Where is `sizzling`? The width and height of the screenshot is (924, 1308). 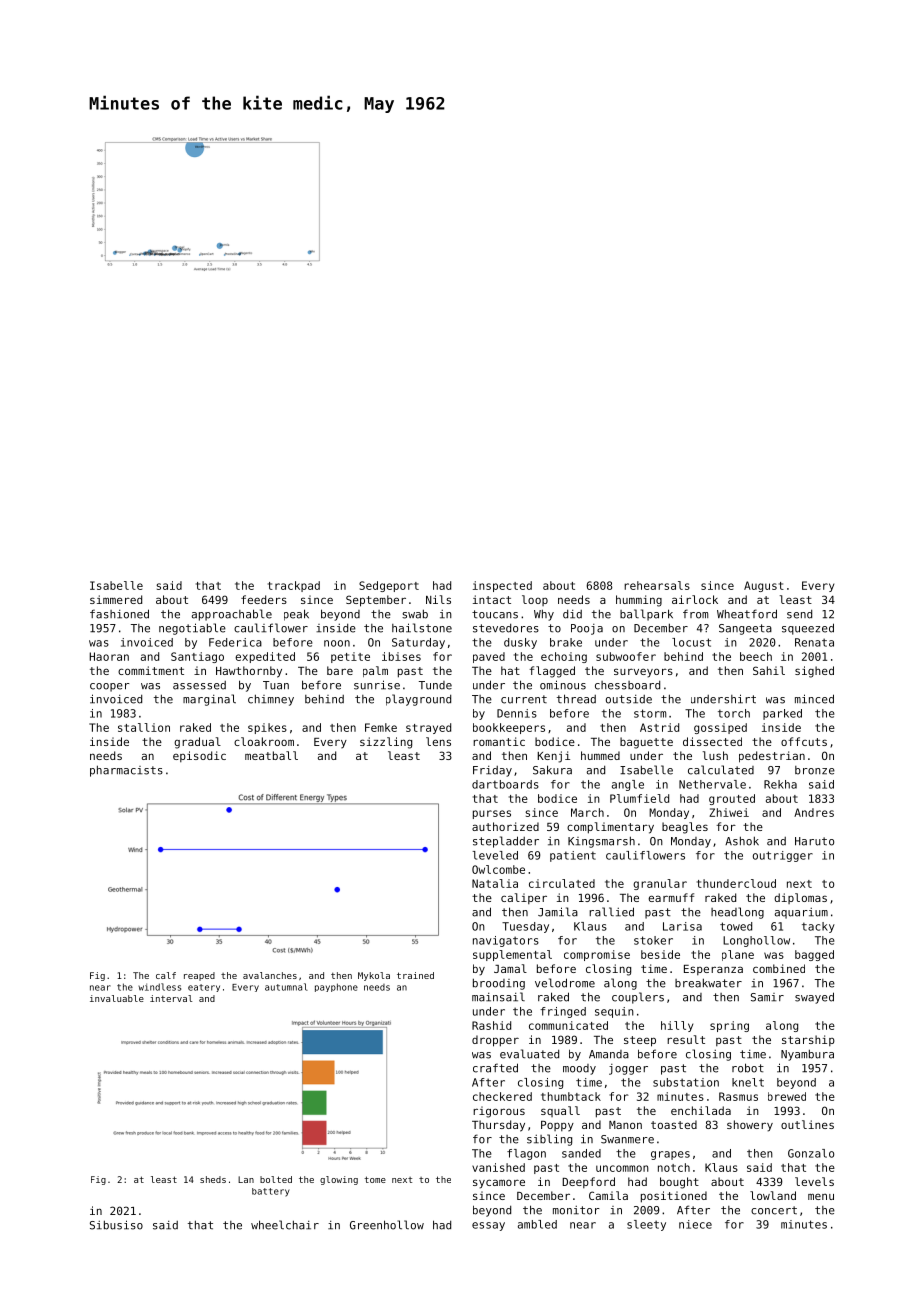
sizzling is located at coordinates (386, 743).
